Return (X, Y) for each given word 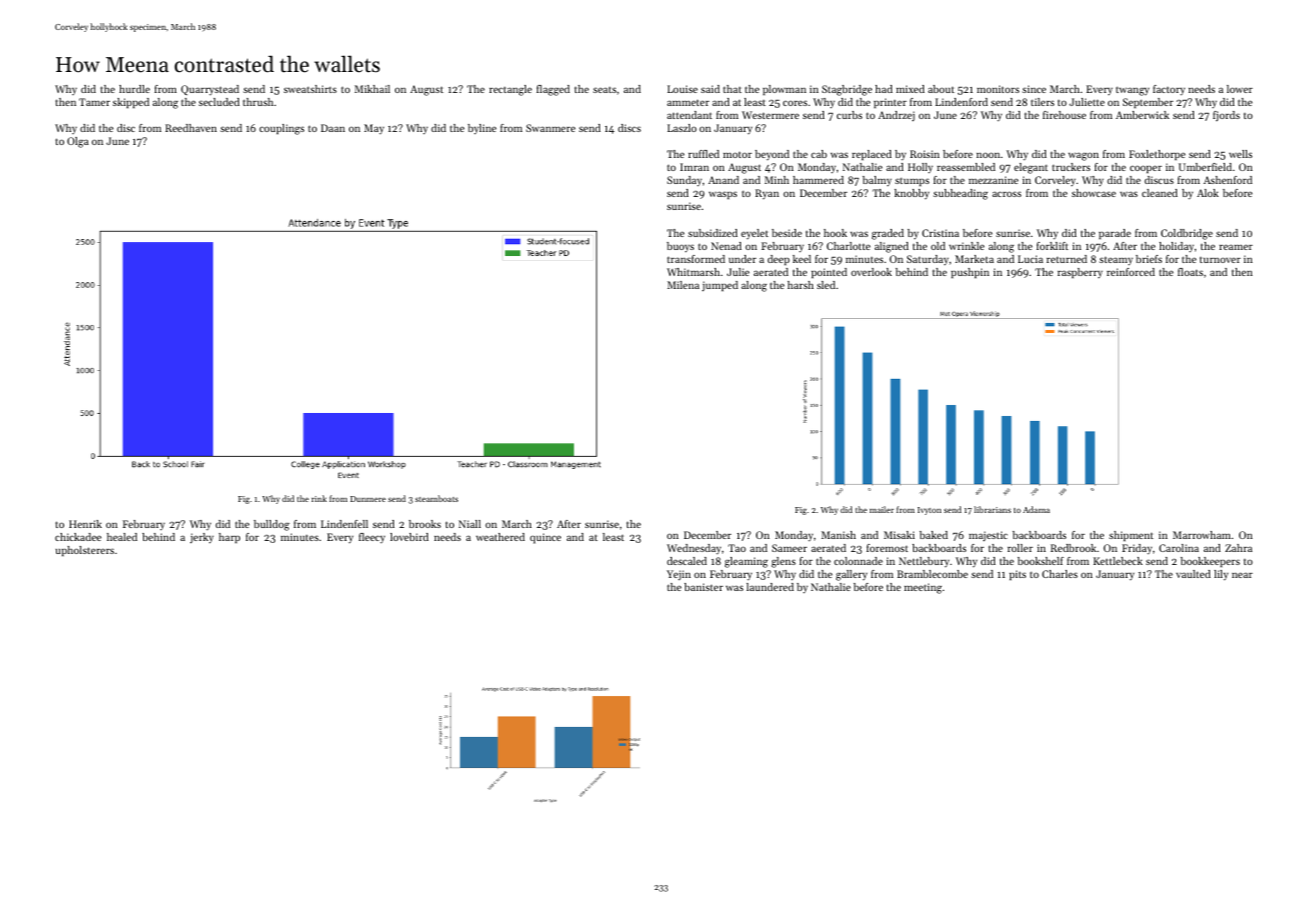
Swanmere (550, 128)
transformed (696, 259)
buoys (680, 247)
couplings (281, 129)
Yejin (679, 575)
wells (1240, 154)
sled (826, 285)
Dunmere (368, 499)
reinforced (1131, 272)
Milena (683, 285)
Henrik (85, 524)
